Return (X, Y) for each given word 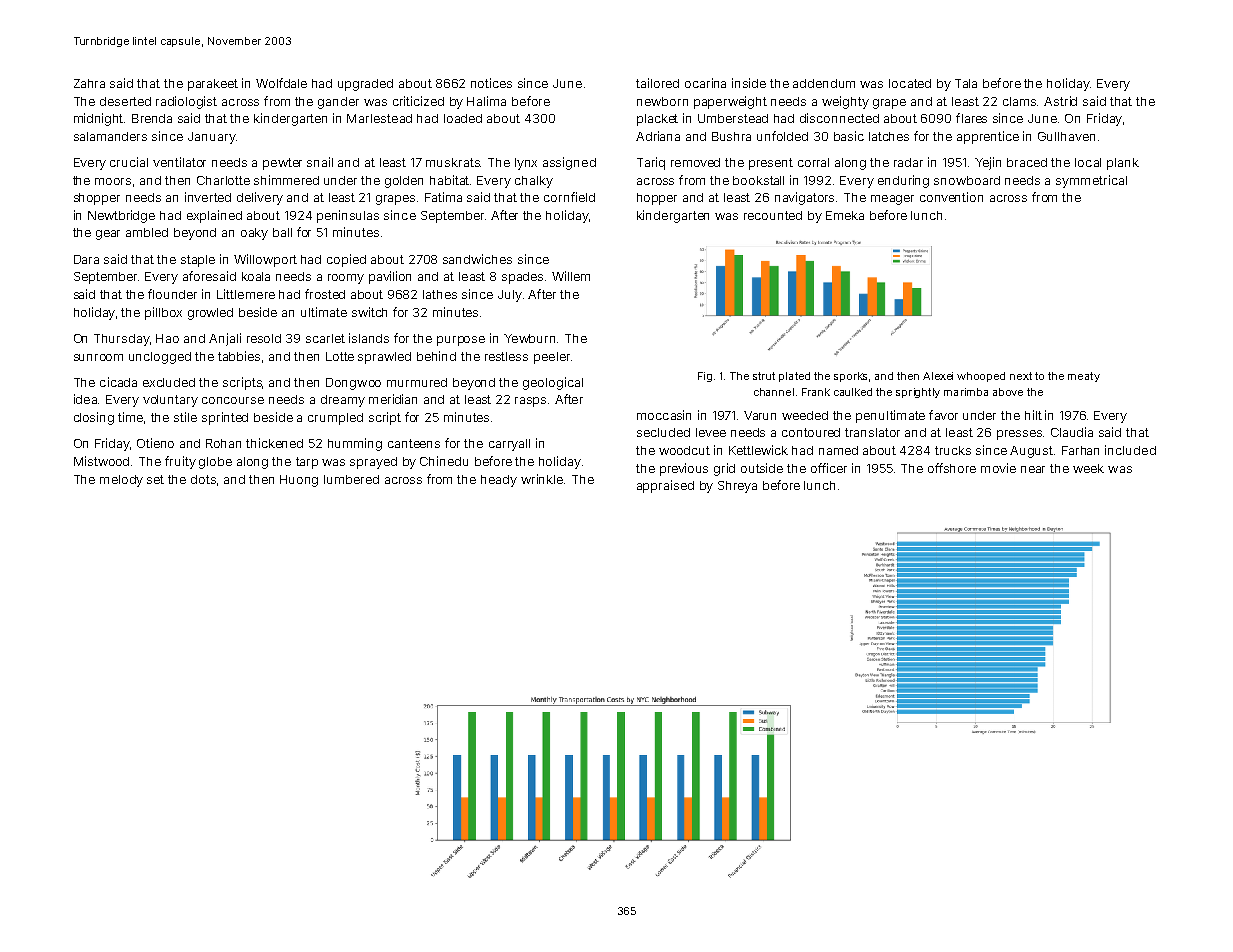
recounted (773, 215)
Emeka (845, 215)
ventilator (179, 162)
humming (355, 444)
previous (684, 469)
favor (943, 415)
